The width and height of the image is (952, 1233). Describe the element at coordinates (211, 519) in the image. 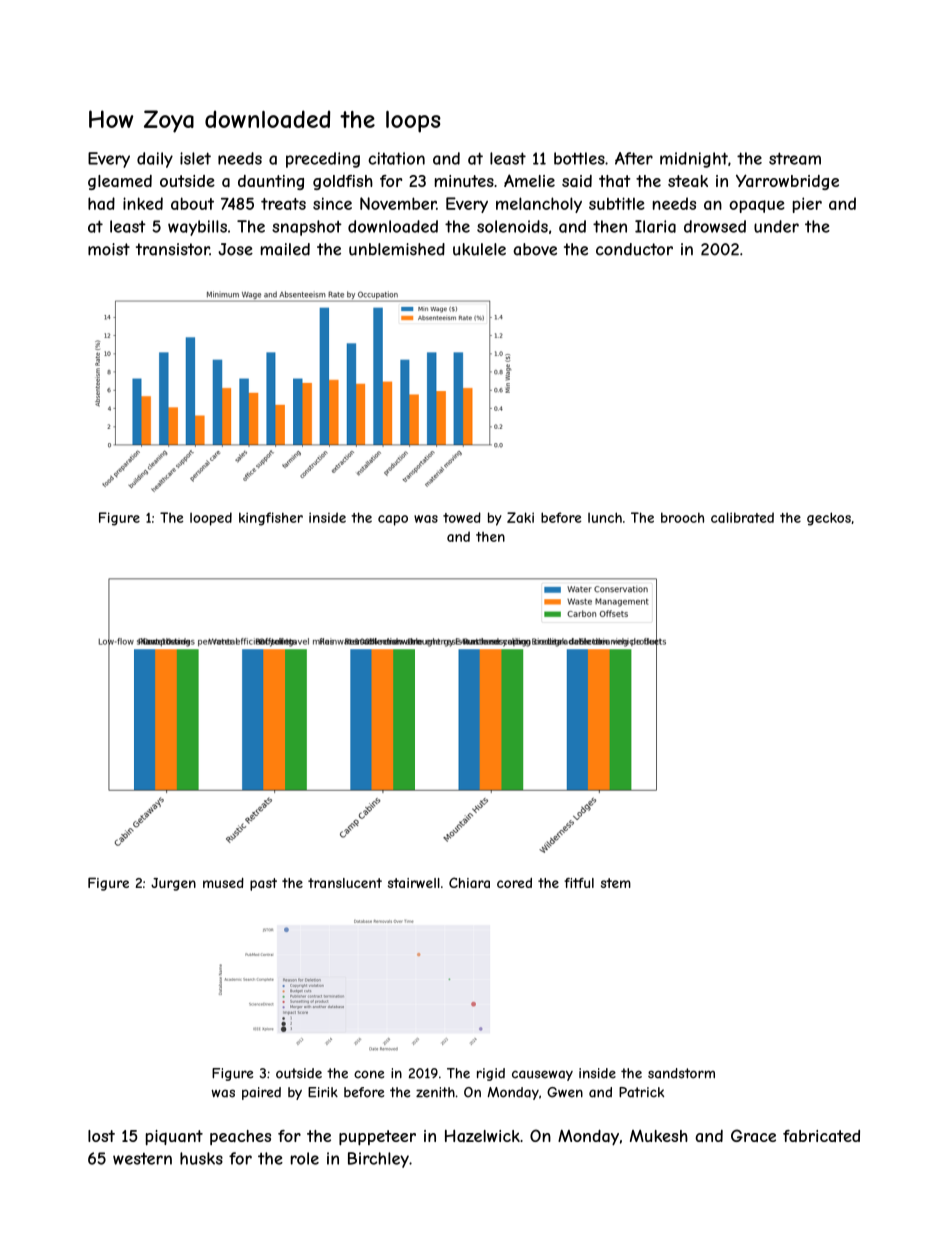

I see `looped` at that location.
